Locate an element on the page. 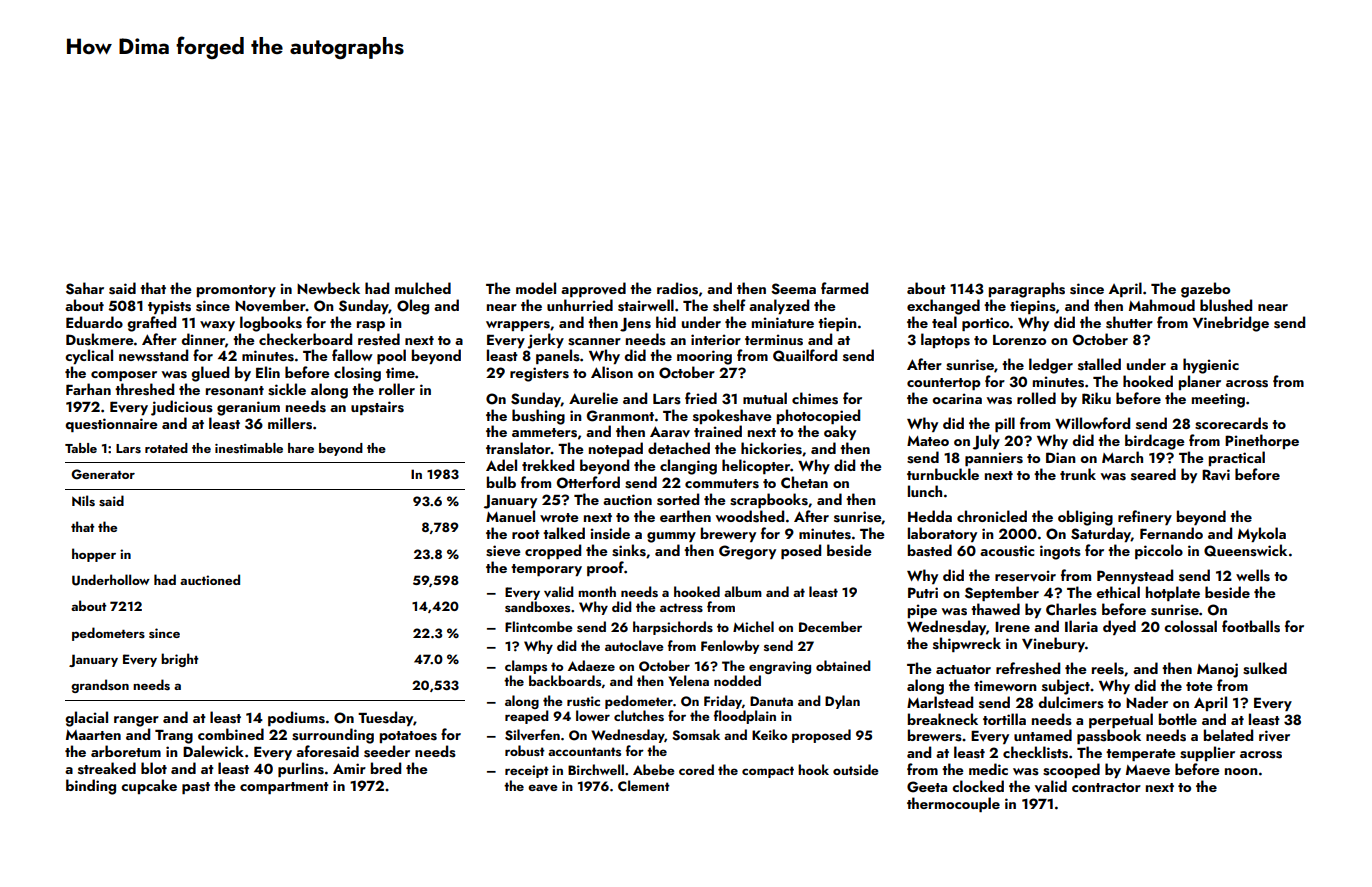  Table is located at coordinates (81, 448).
